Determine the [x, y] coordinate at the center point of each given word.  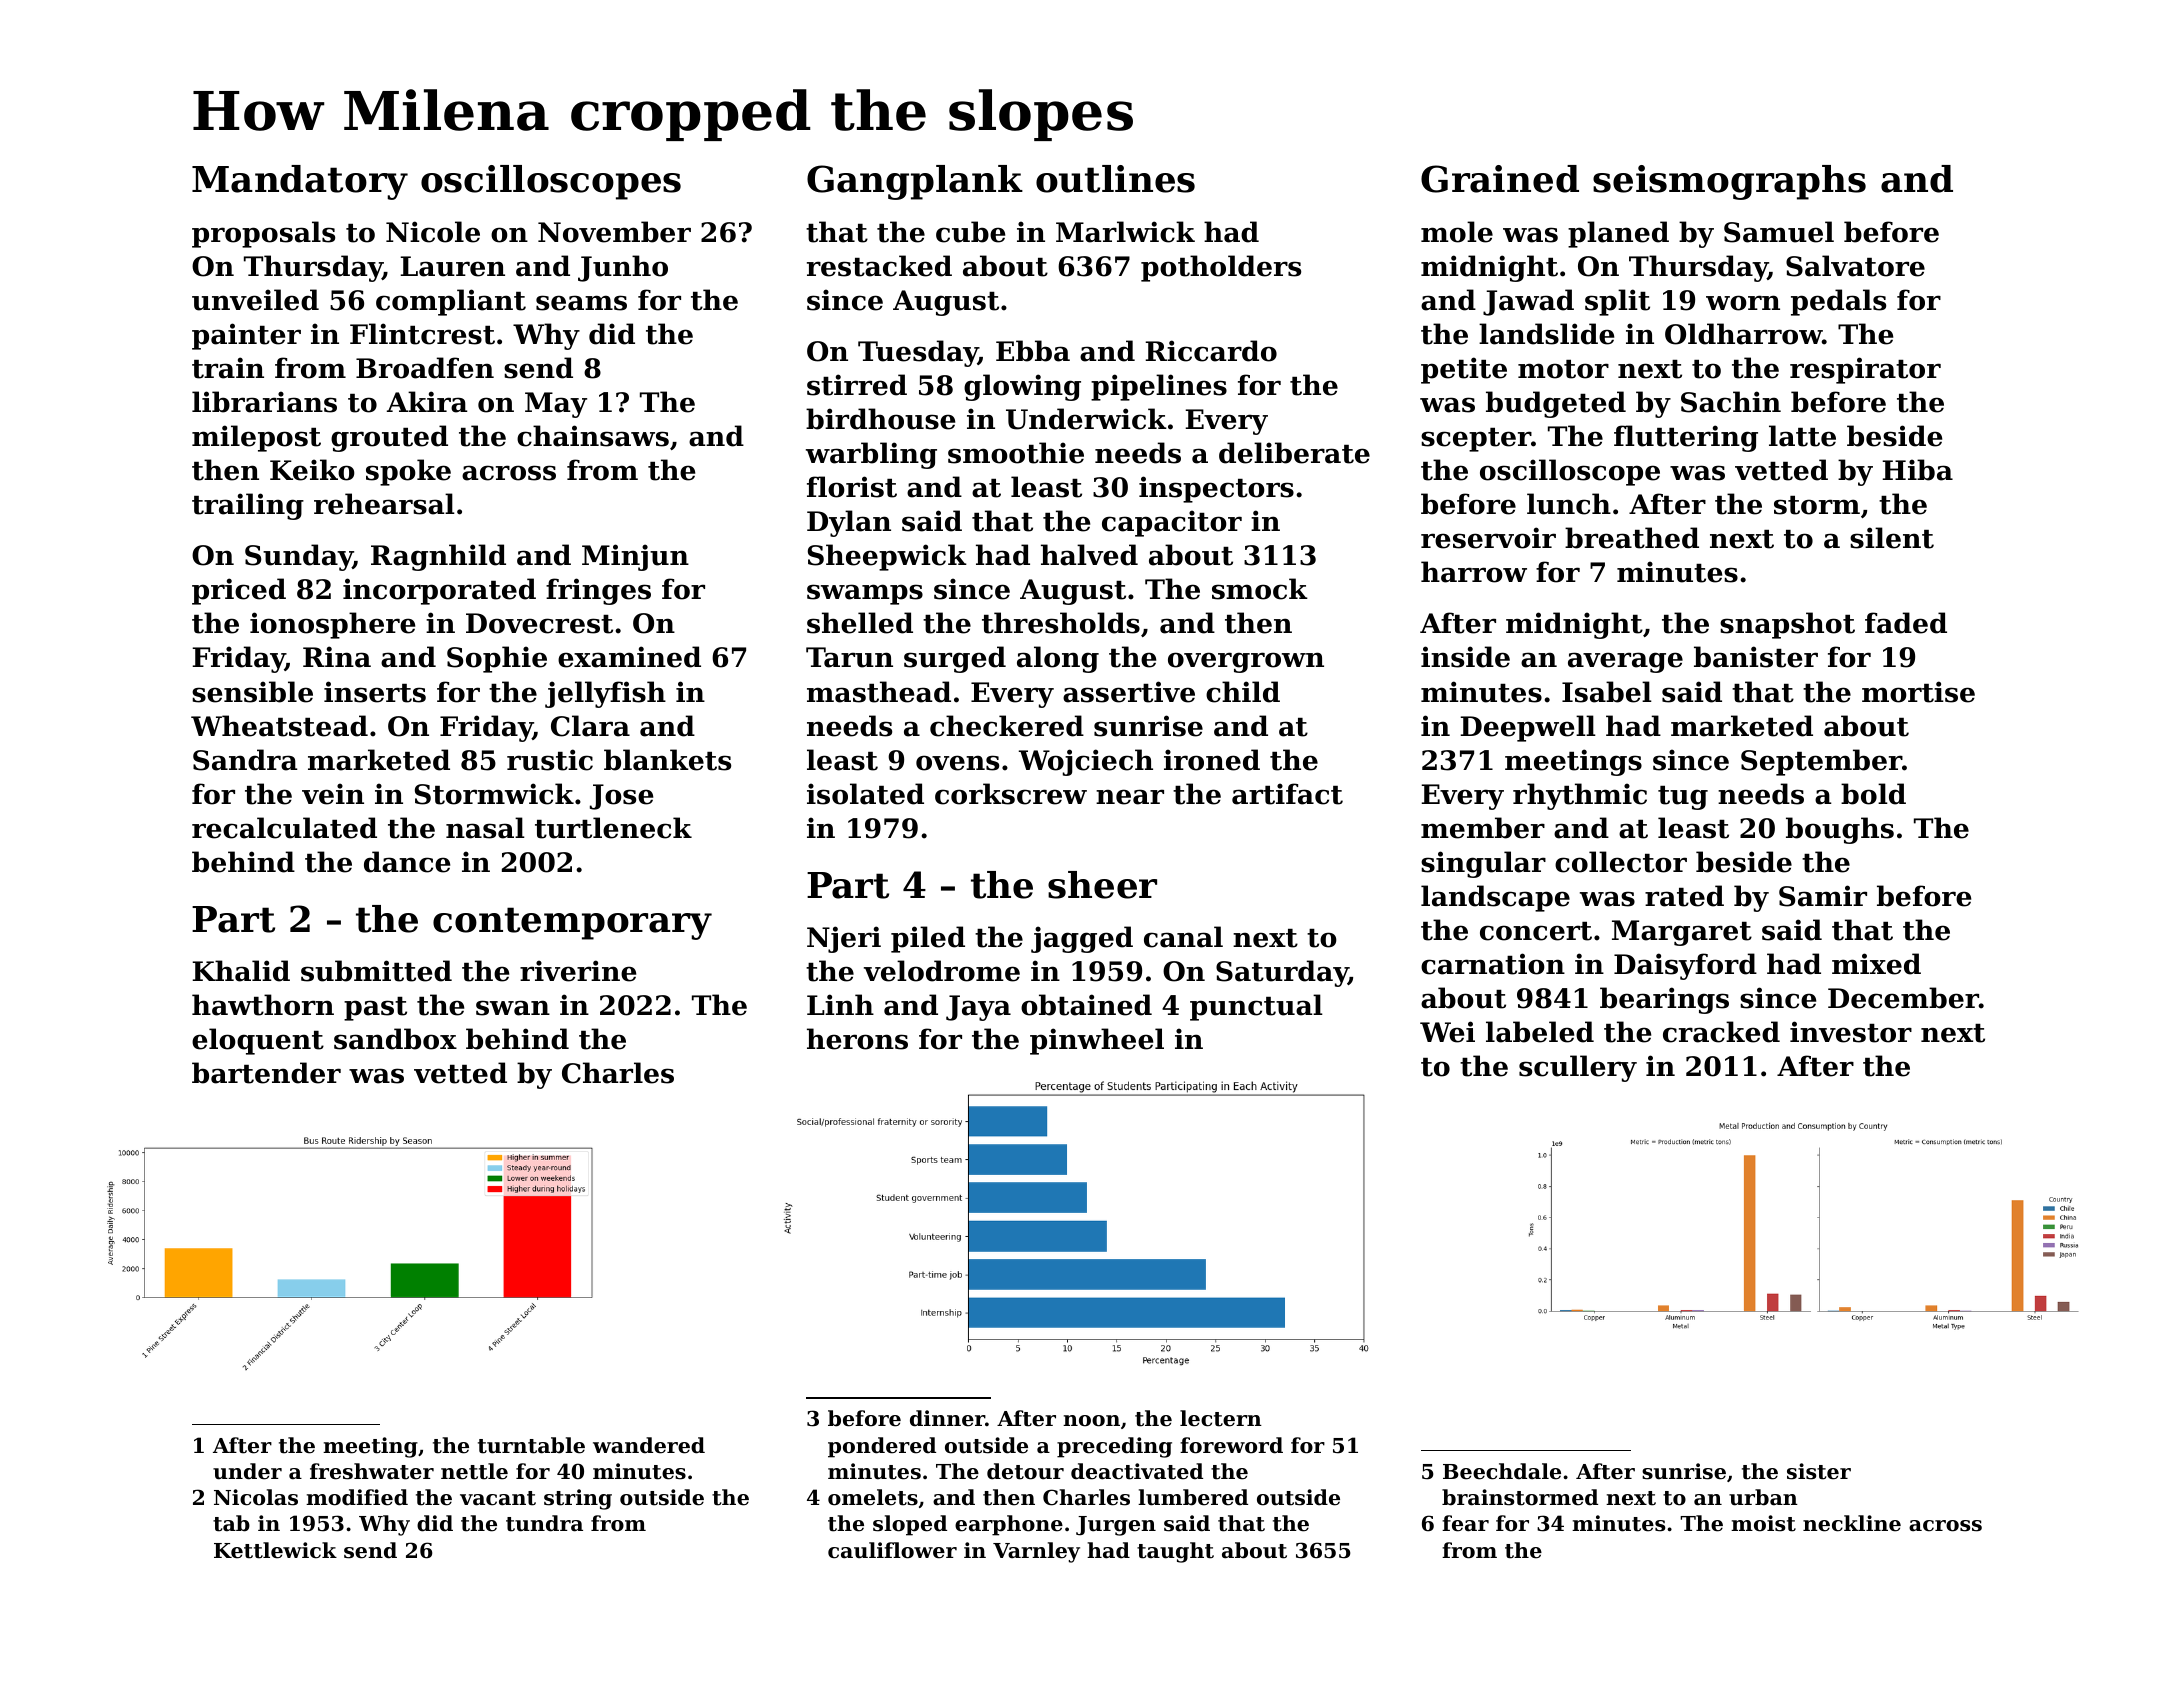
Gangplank [915, 182]
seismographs [1729, 182]
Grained [1500, 179]
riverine [578, 971]
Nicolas [256, 1497]
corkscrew [1011, 794]
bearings [1664, 1000]
